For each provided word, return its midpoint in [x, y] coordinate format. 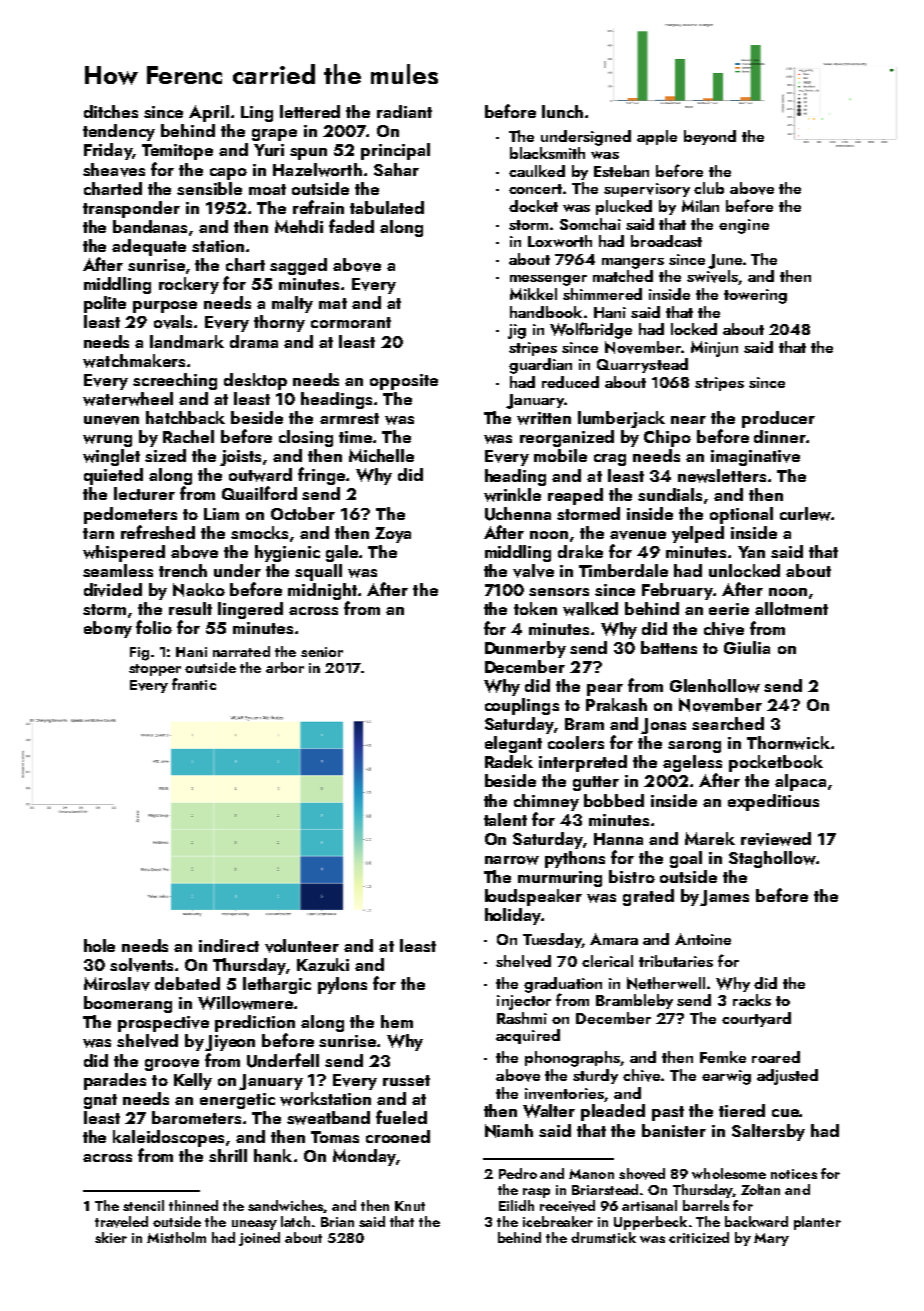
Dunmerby [525, 649]
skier [111, 1237]
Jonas [663, 726]
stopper [155, 670]
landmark [187, 341]
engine [744, 226]
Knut [410, 1206]
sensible [209, 188]
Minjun [714, 349]
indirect [229, 945]
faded [351, 226]
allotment [791, 608]
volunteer [302, 946]
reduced [570, 382]
